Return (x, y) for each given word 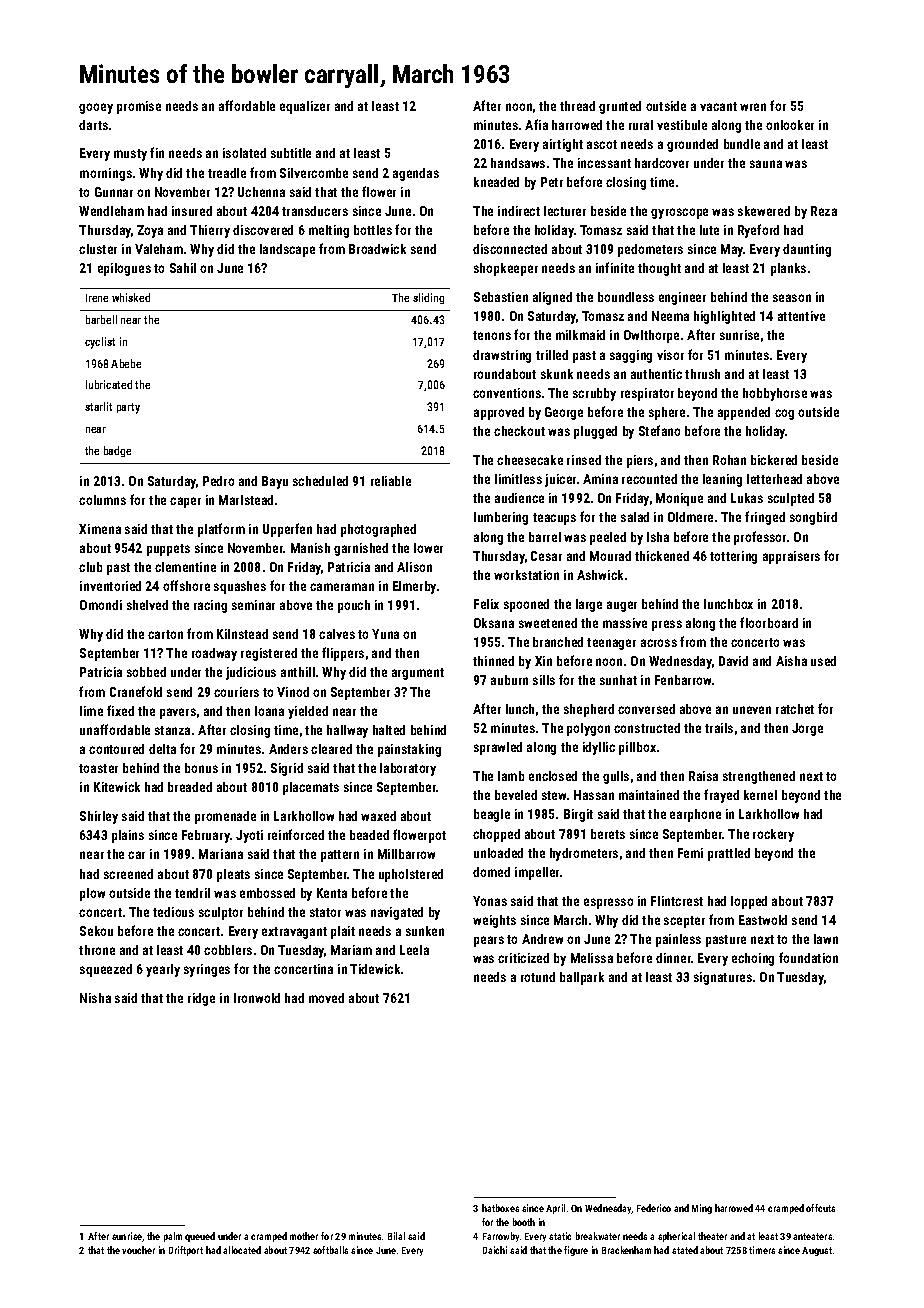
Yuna (385, 634)
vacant (718, 106)
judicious (251, 673)
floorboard (769, 622)
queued (200, 1237)
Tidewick (375, 969)
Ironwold (257, 998)
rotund (538, 977)
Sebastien (501, 297)
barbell (101, 319)
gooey (96, 108)
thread (577, 106)
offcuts (820, 1208)
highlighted (724, 317)
